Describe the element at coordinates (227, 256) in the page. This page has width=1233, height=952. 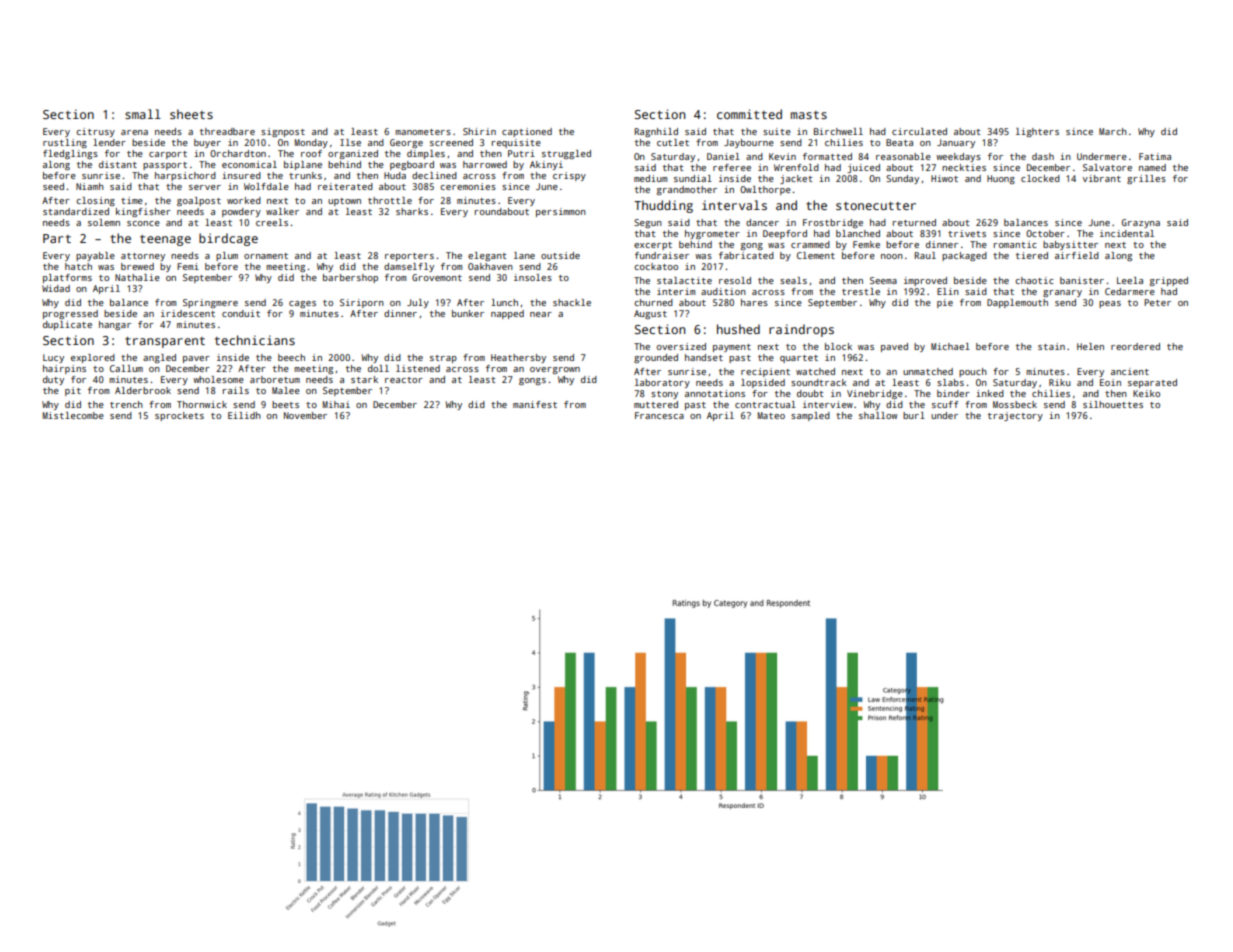
I see `plum` at that location.
